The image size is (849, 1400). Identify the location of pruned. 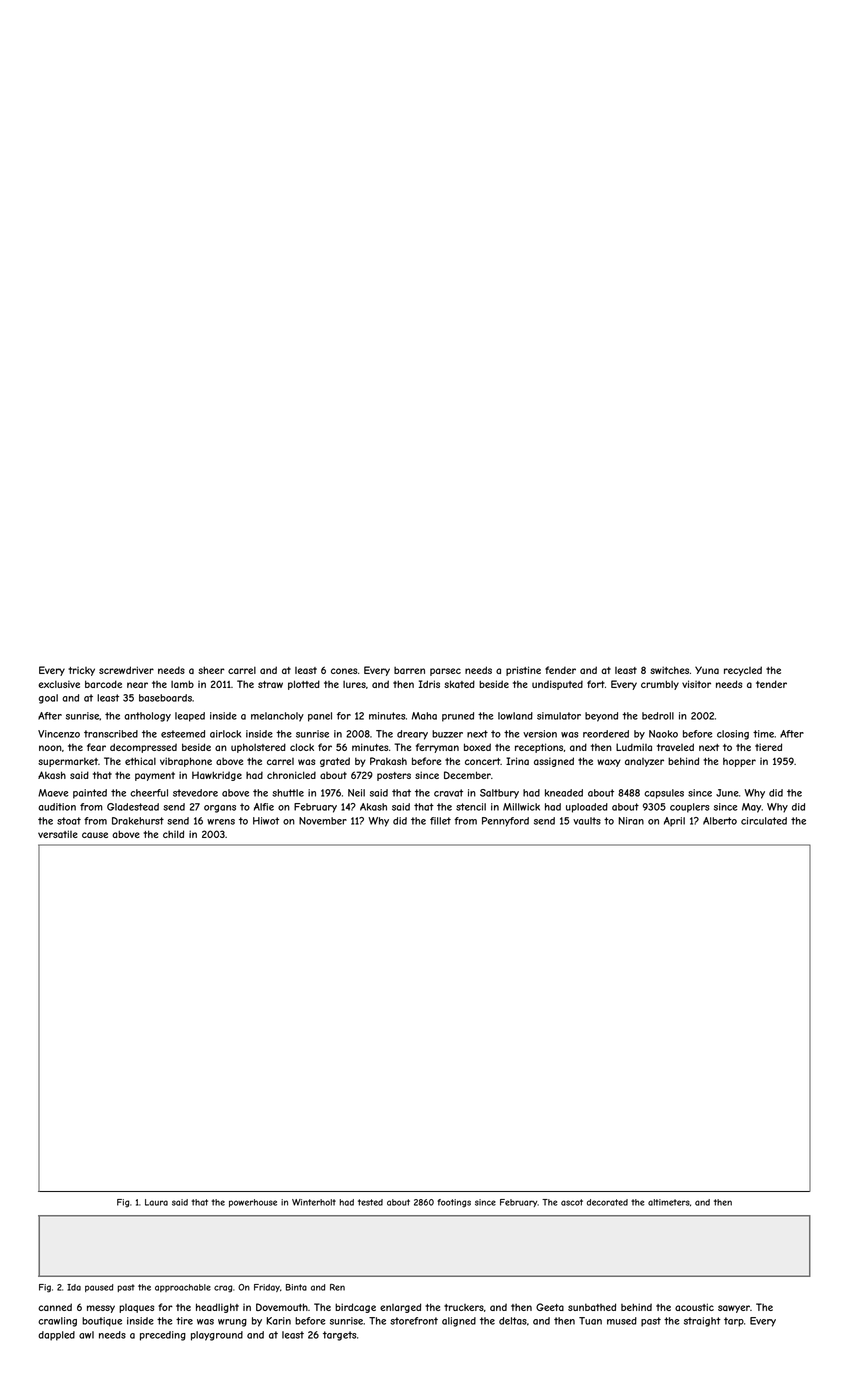
(458, 717).
